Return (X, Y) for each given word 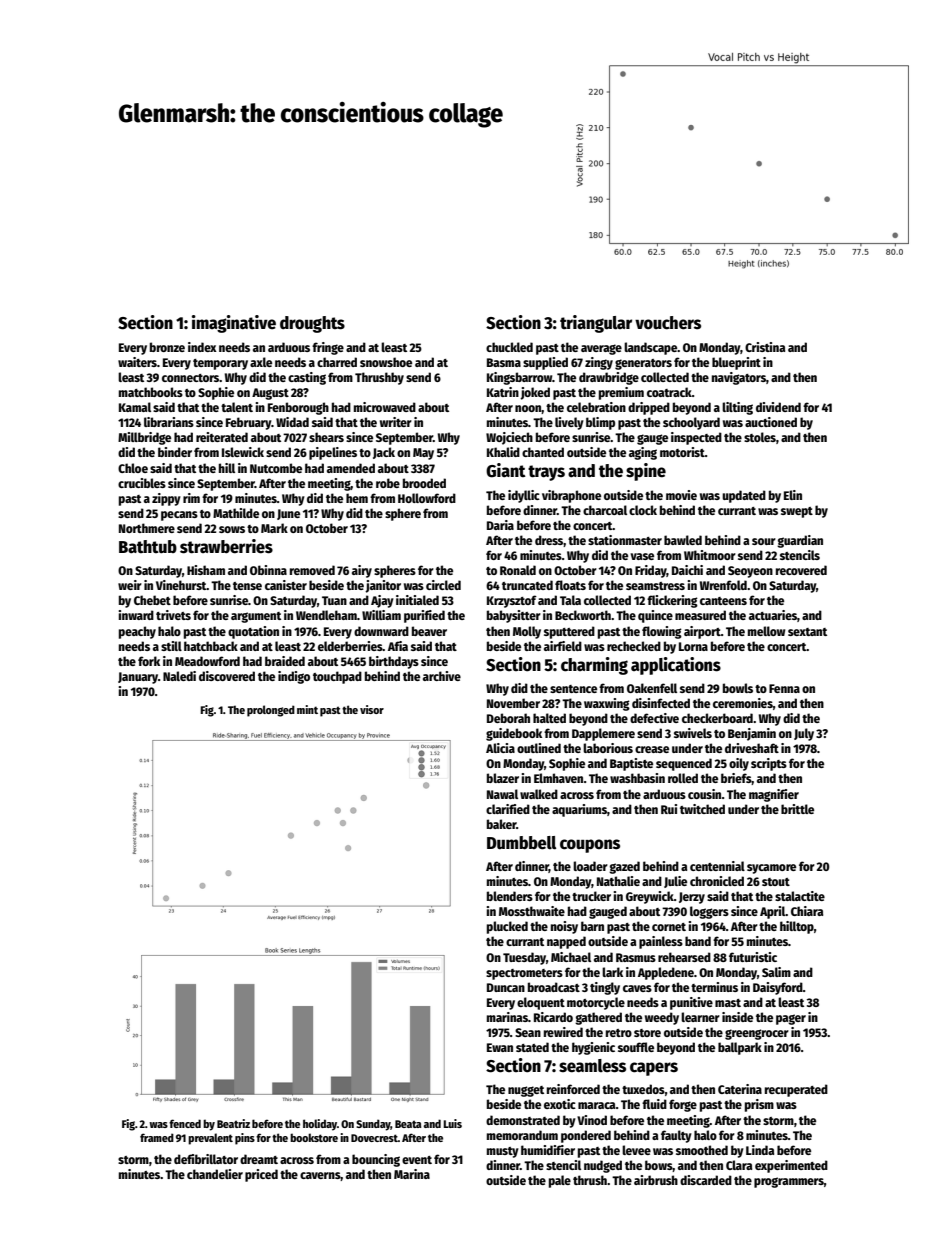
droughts (312, 324)
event (417, 1160)
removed (312, 570)
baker (501, 824)
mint (307, 709)
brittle (797, 809)
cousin (705, 794)
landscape (650, 348)
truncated (527, 585)
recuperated (796, 1090)
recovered (801, 570)
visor (372, 709)
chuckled (509, 347)
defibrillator (206, 1159)
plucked (507, 927)
